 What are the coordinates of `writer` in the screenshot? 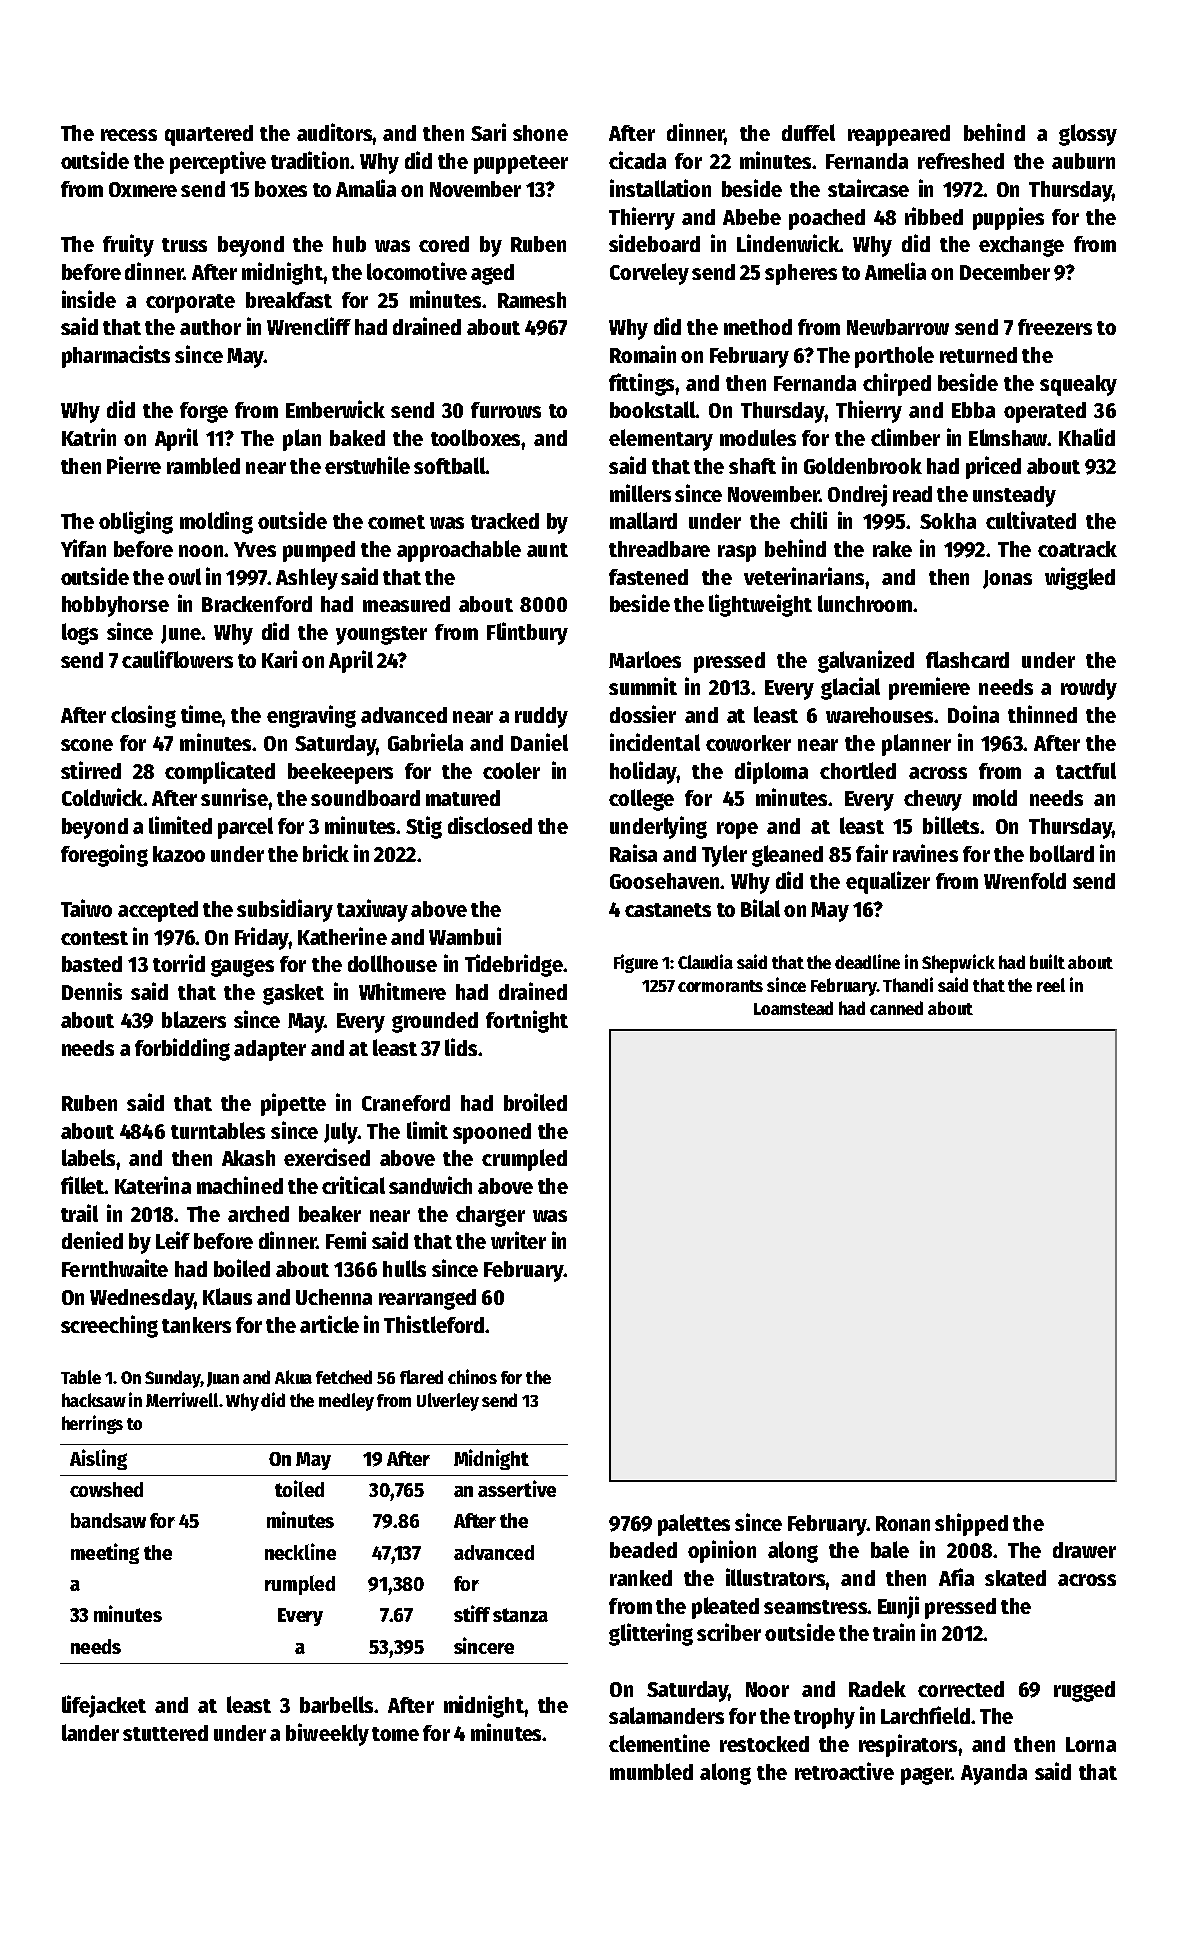 It's located at (518, 1240).
